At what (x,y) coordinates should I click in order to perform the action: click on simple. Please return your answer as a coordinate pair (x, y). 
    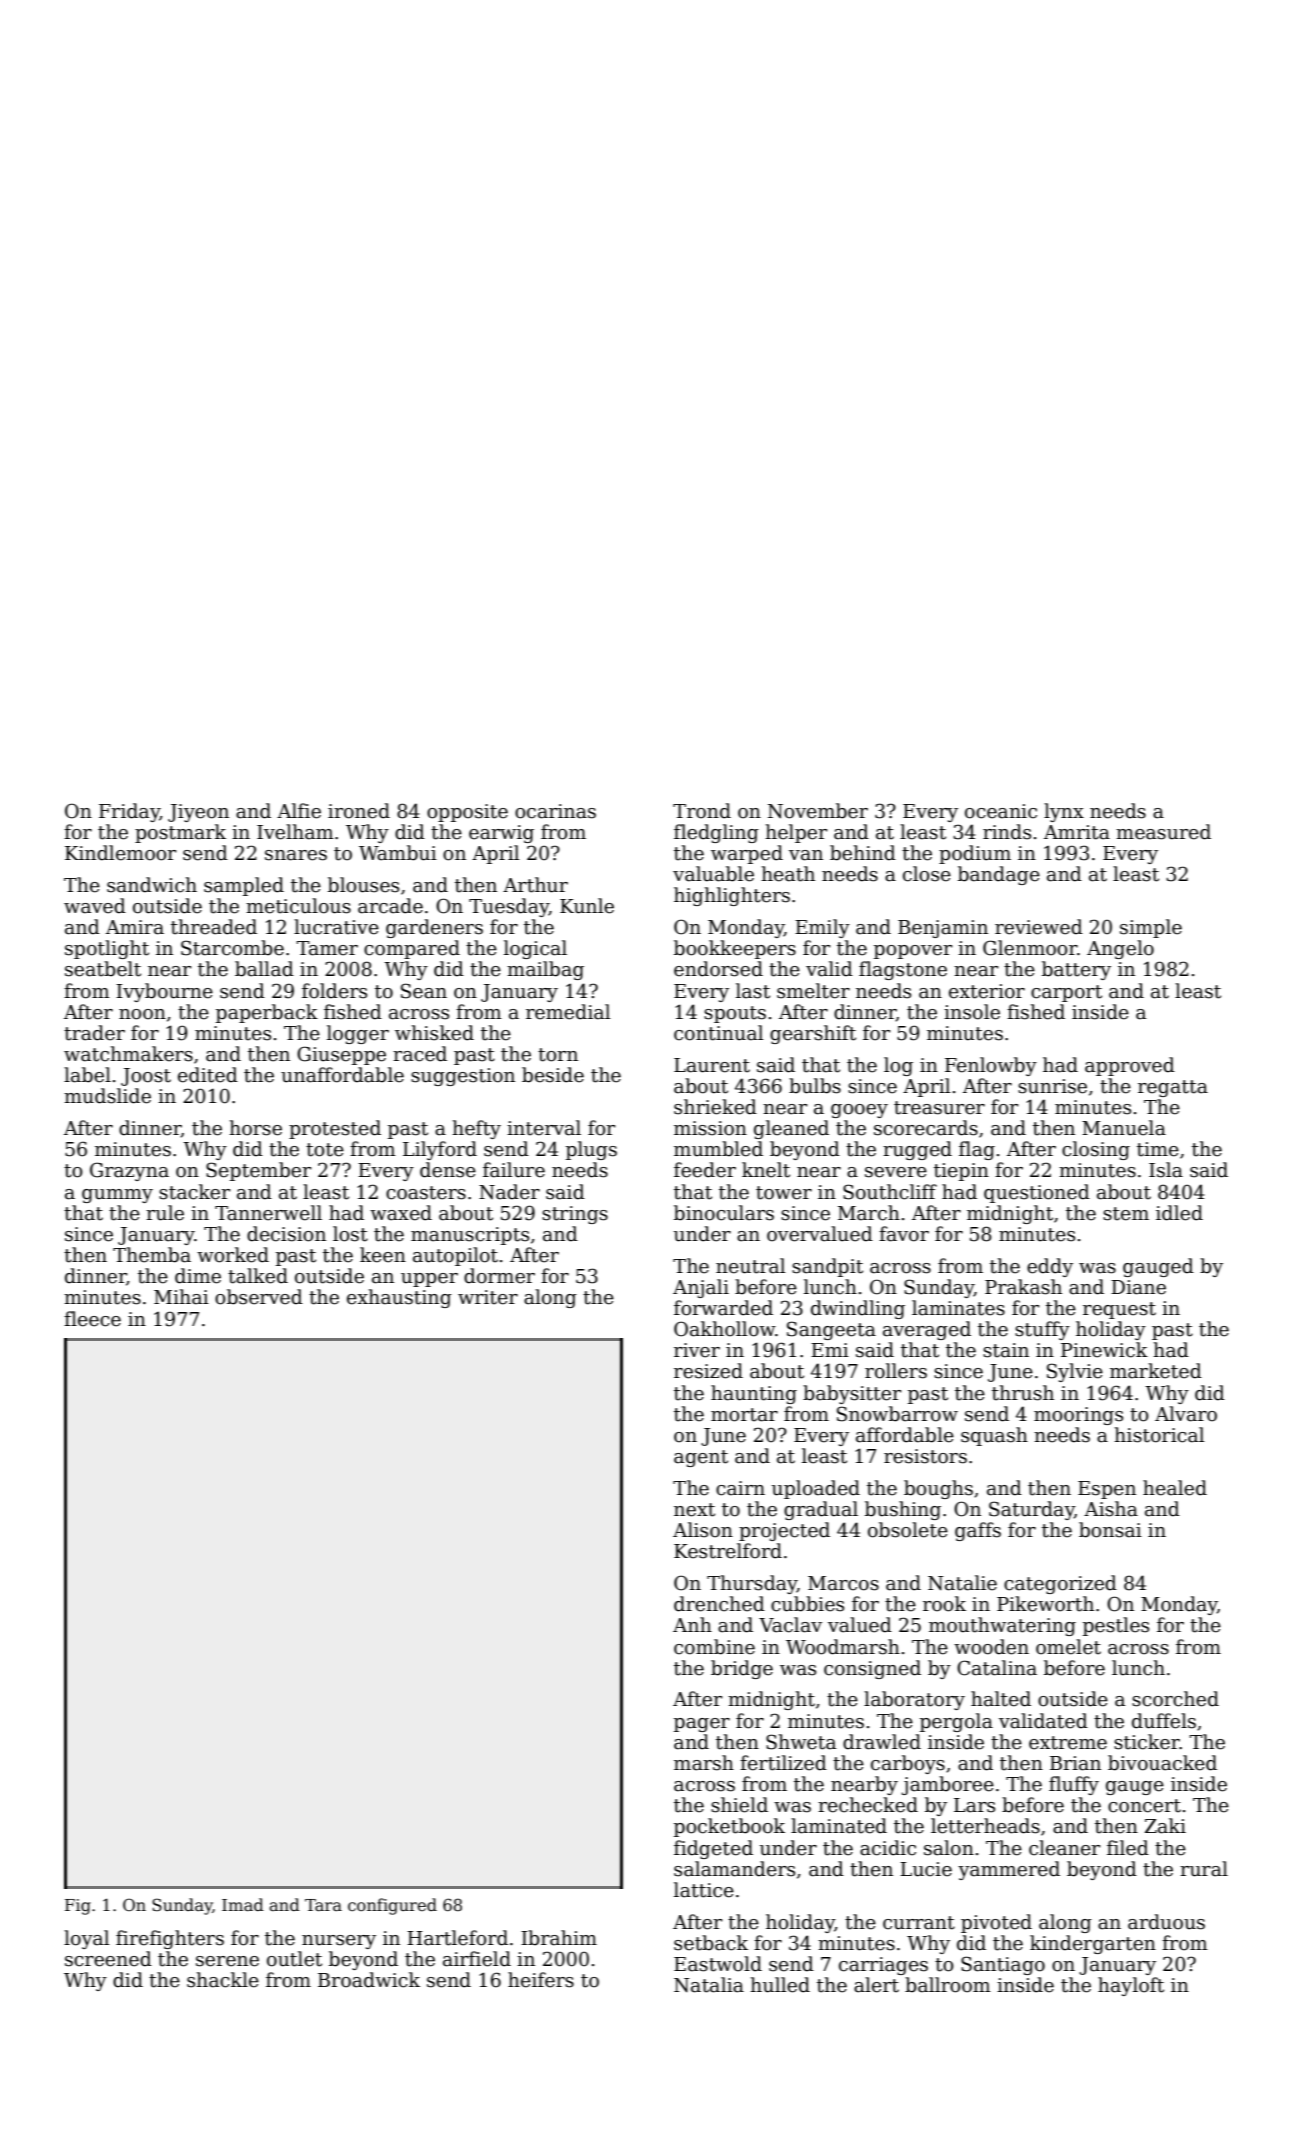
    Looking at the image, I should click on (1151, 928).
